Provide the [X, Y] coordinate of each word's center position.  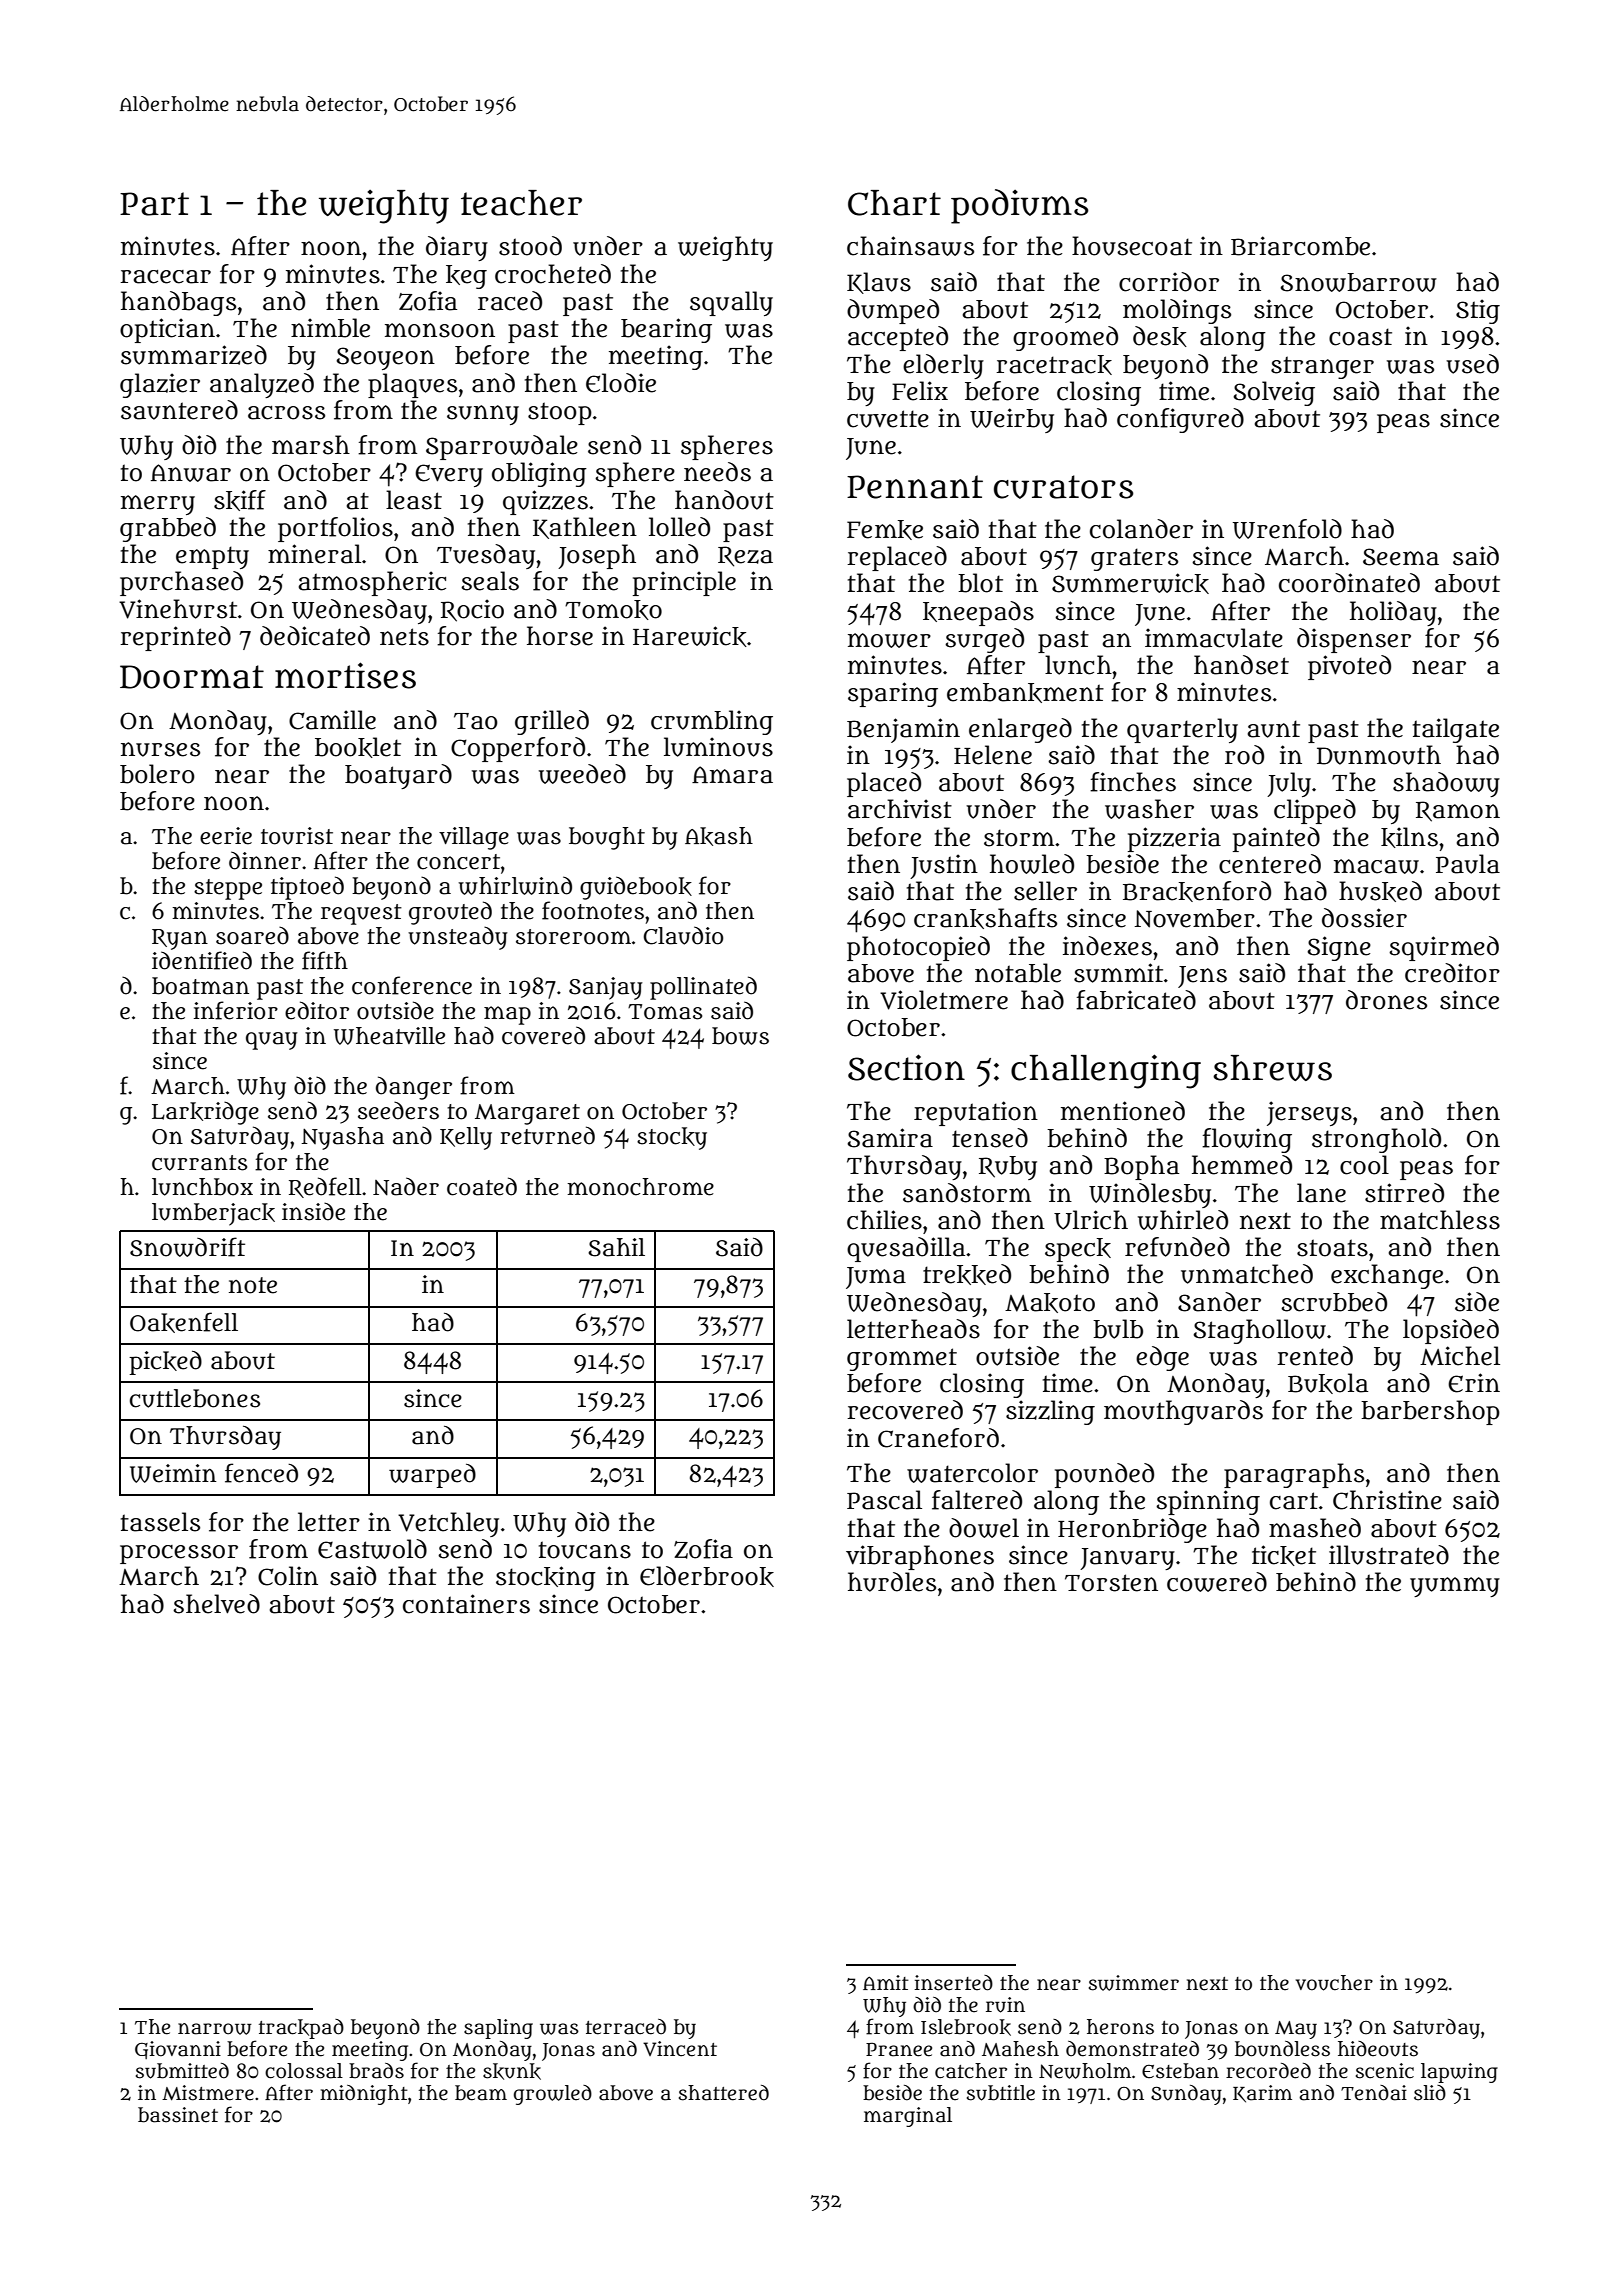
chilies [884, 1220]
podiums [1020, 206]
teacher [521, 203]
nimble [330, 328]
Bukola [1328, 1383]
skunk [512, 2071]
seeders [398, 1110]
